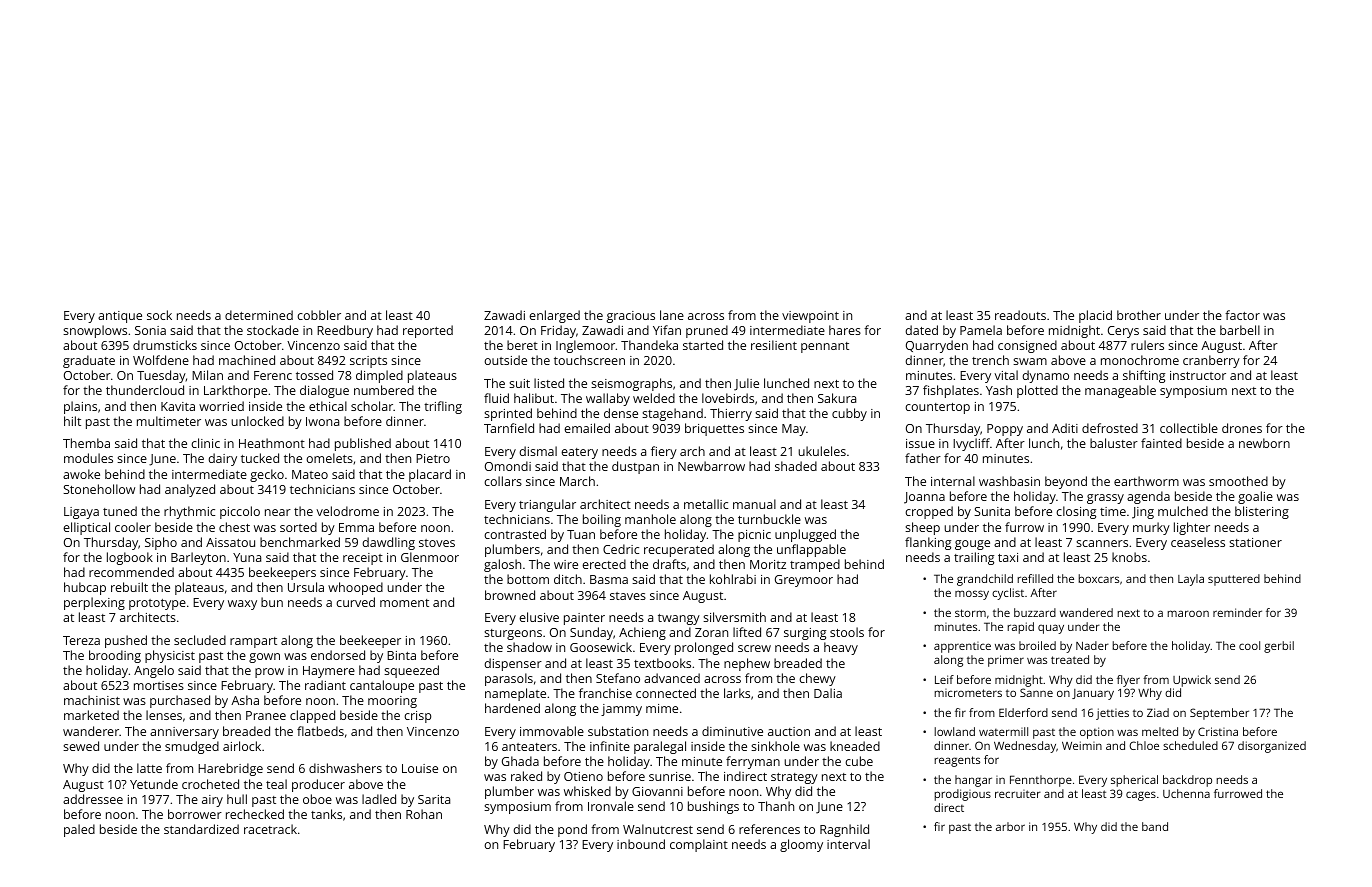  Describe the element at coordinates (319, 315) in the screenshot. I see `cobbler` at that location.
